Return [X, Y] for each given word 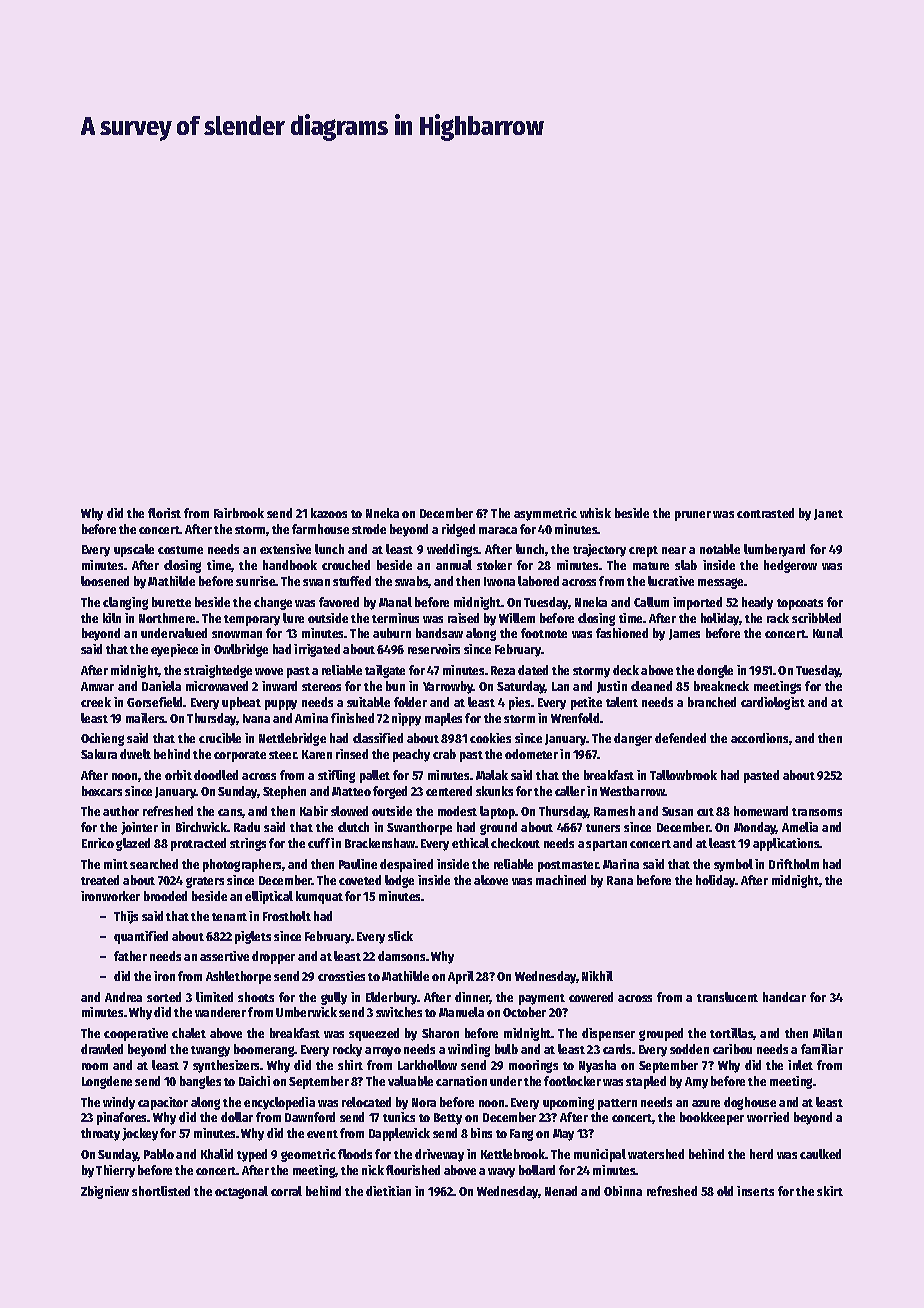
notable [720, 549]
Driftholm [794, 864]
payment [542, 999]
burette [171, 602]
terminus [395, 618]
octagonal [241, 1192]
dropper [273, 957]
